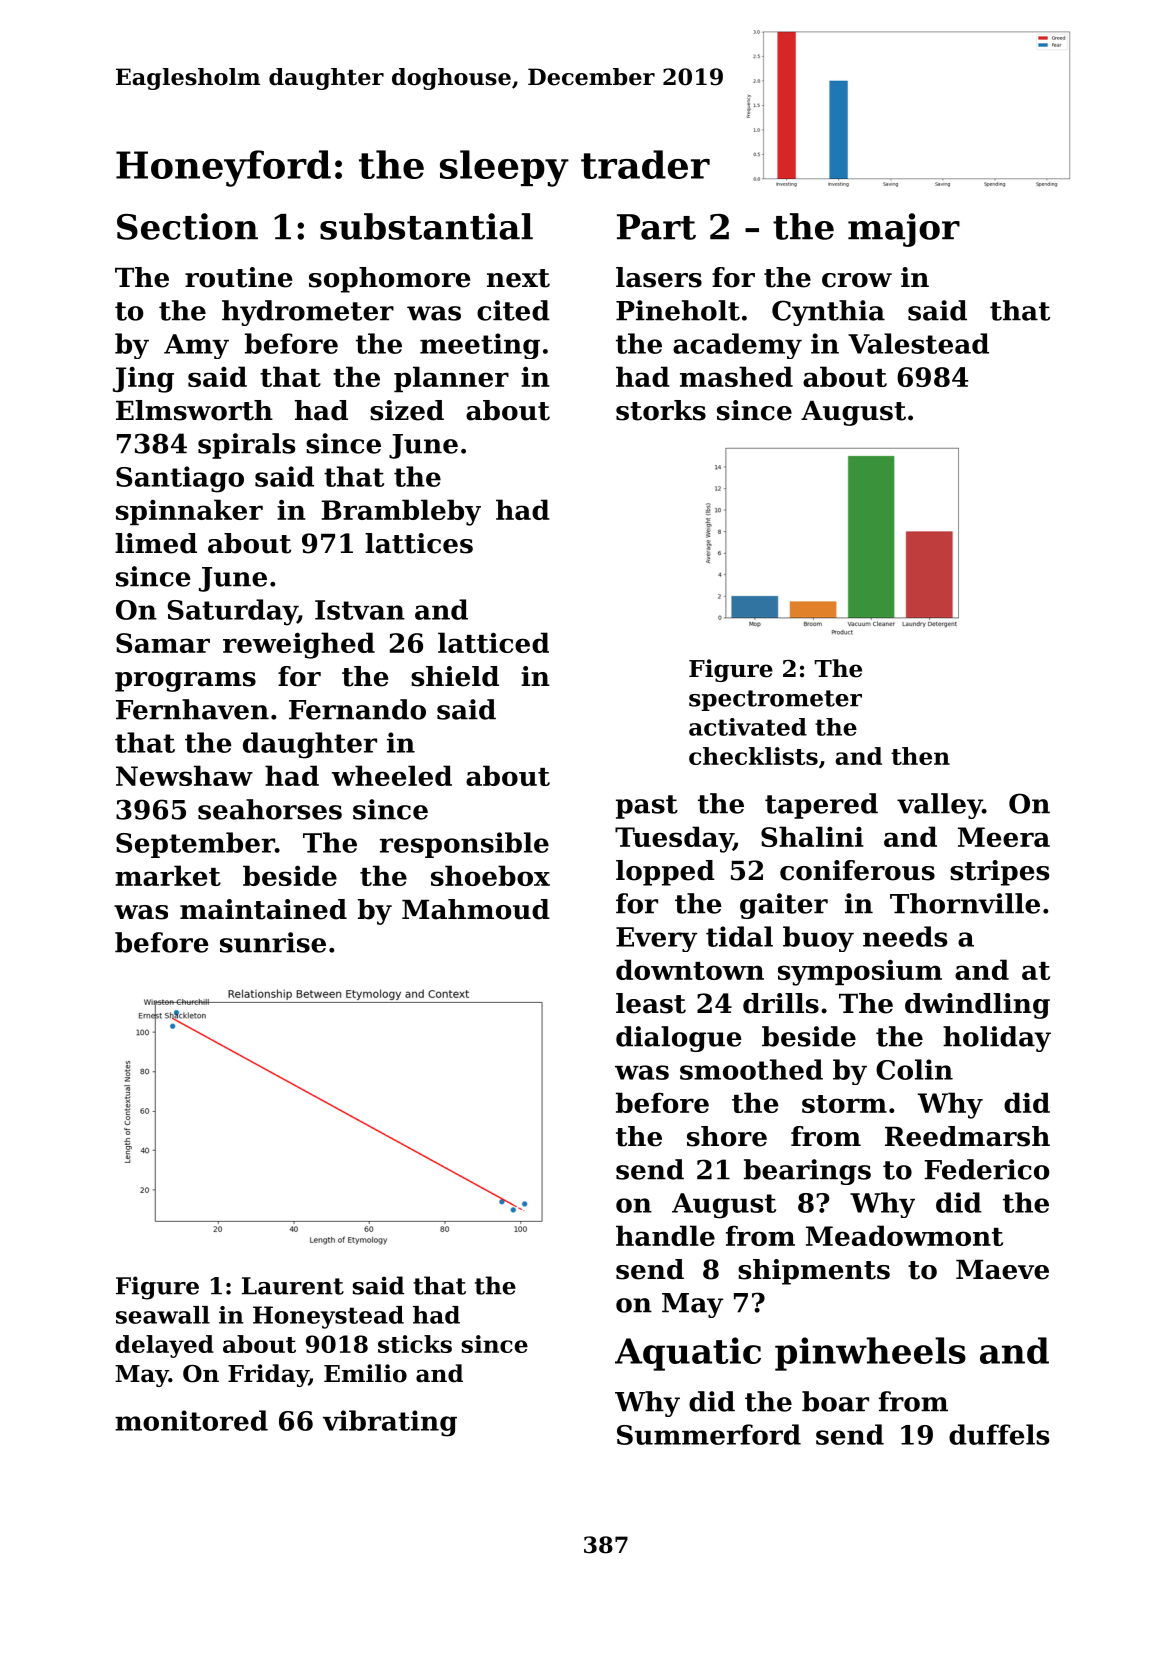  What do you see at coordinates (196, 346) in the screenshot?
I see `Amy` at bounding box center [196, 346].
